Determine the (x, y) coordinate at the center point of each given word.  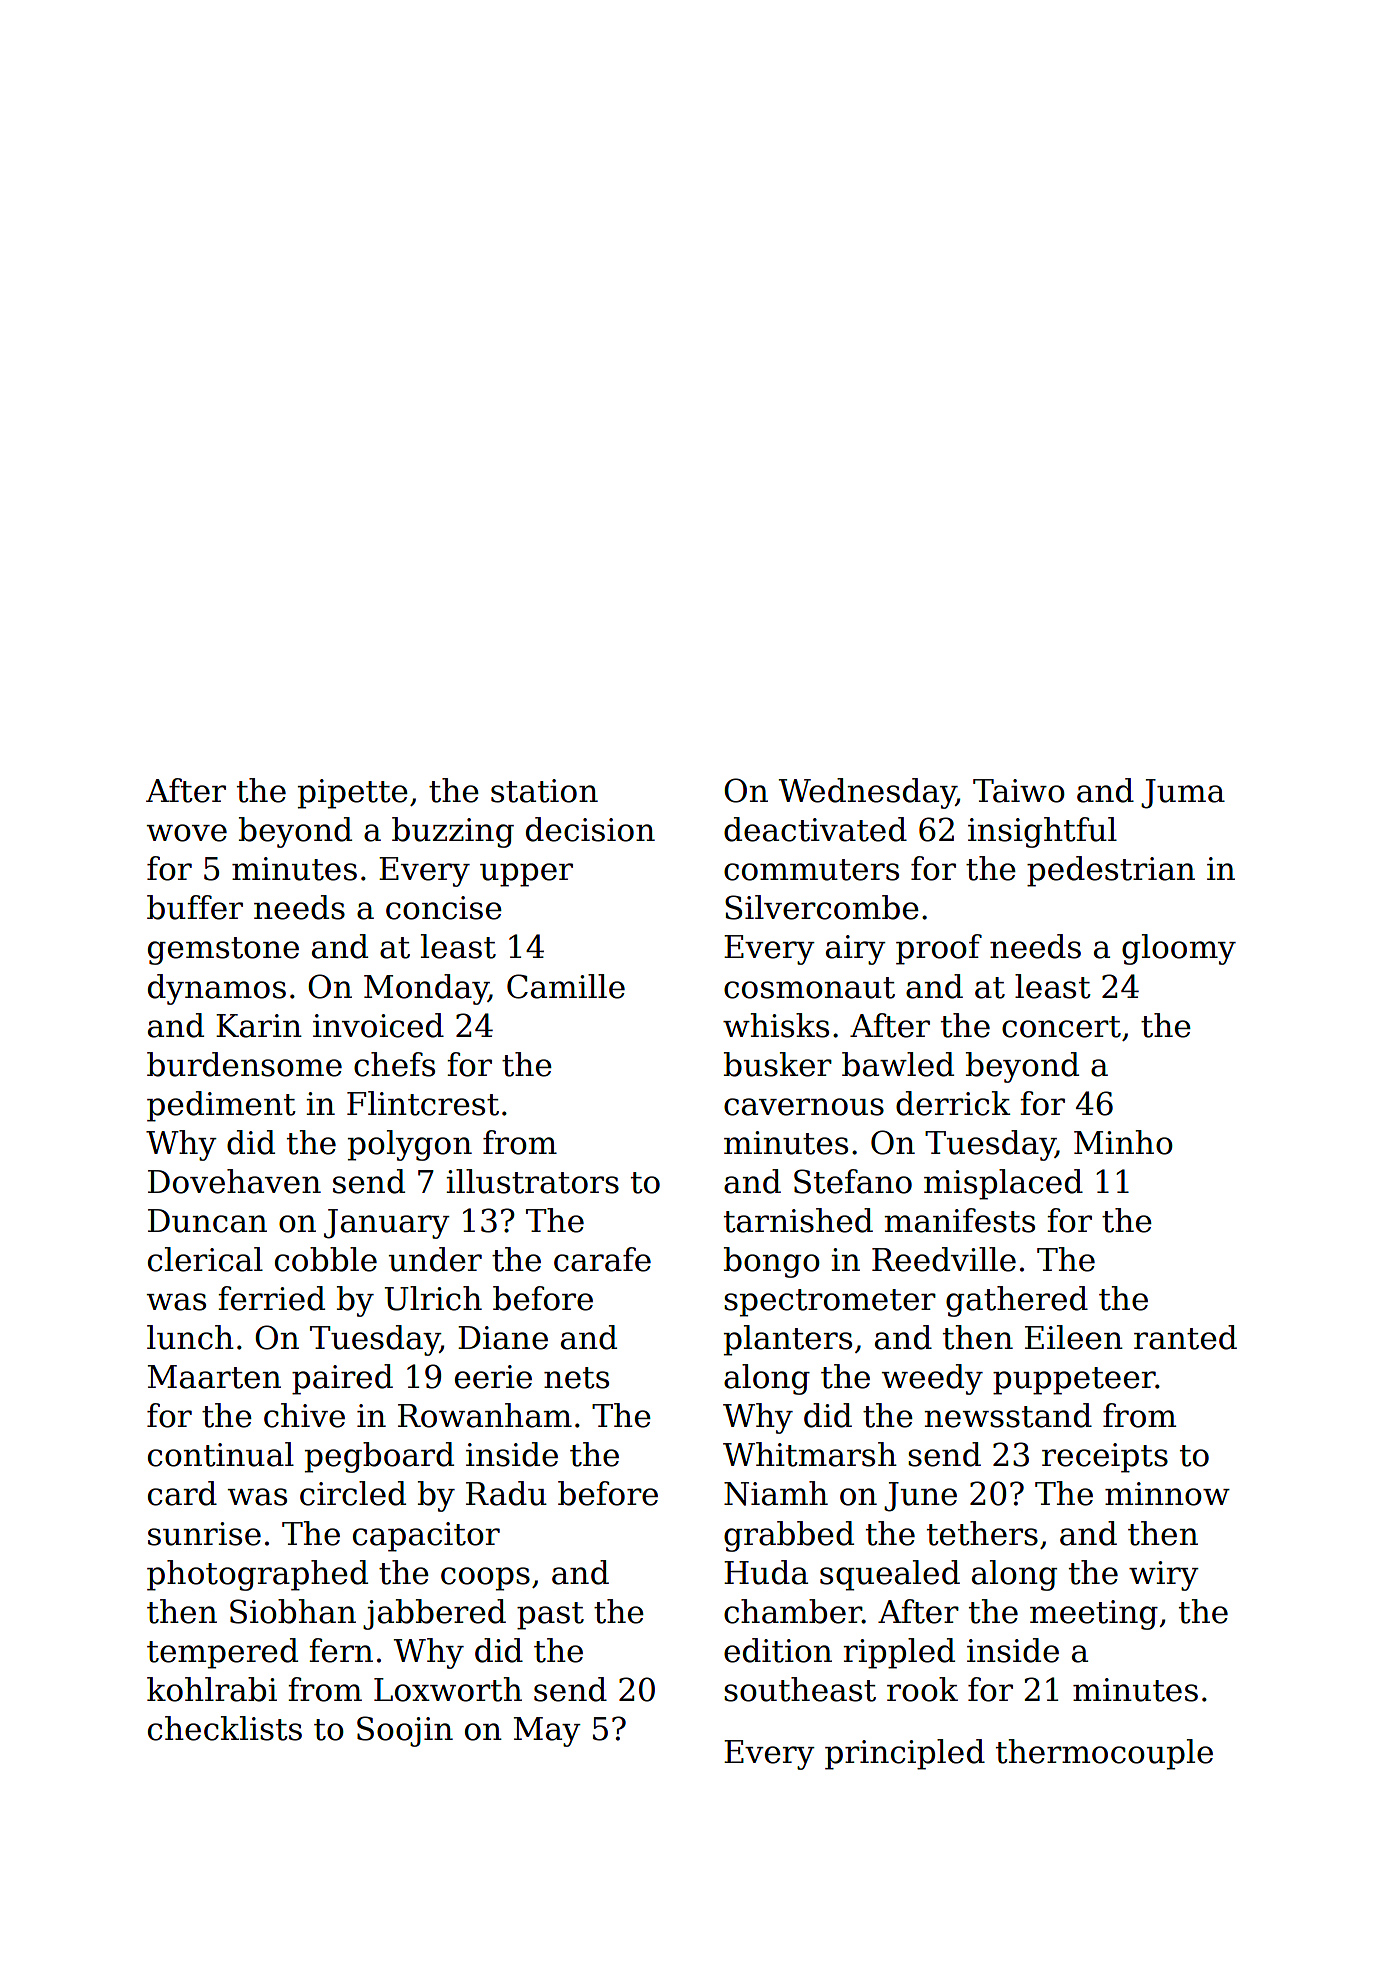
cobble (326, 1259)
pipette (353, 794)
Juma (1183, 794)
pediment (221, 1106)
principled (905, 1754)
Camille (566, 986)
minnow (1167, 1494)
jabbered (434, 1614)
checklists (225, 1728)
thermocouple (1104, 1754)
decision (590, 829)
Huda (766, 1572)
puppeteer (1074, 1381)
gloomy (1179, 949)
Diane (503, 1338)
